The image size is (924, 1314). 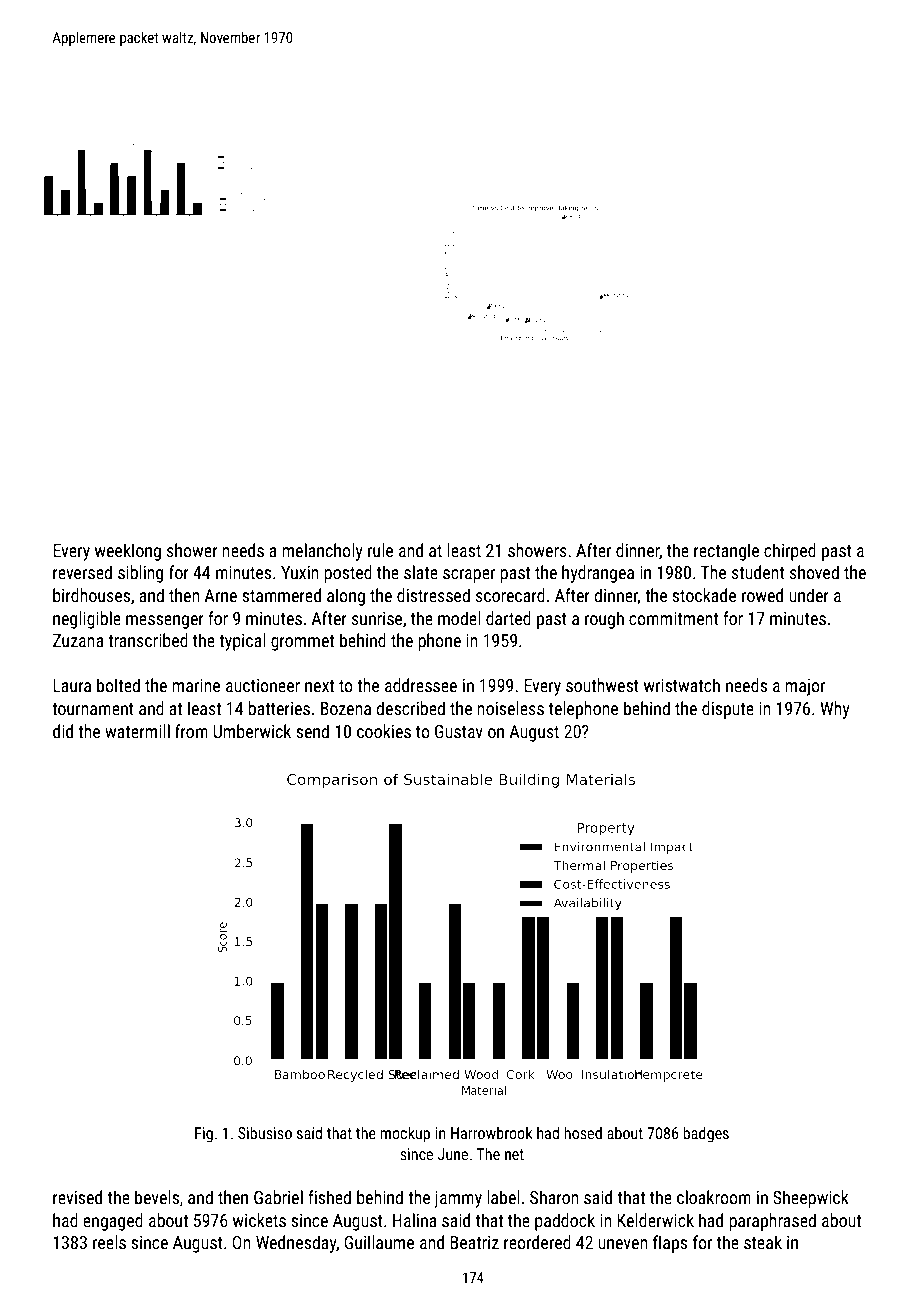 What do you see at coordinates (380, 550) in the page?
I see `rule` at bounding box center [380, 550].
